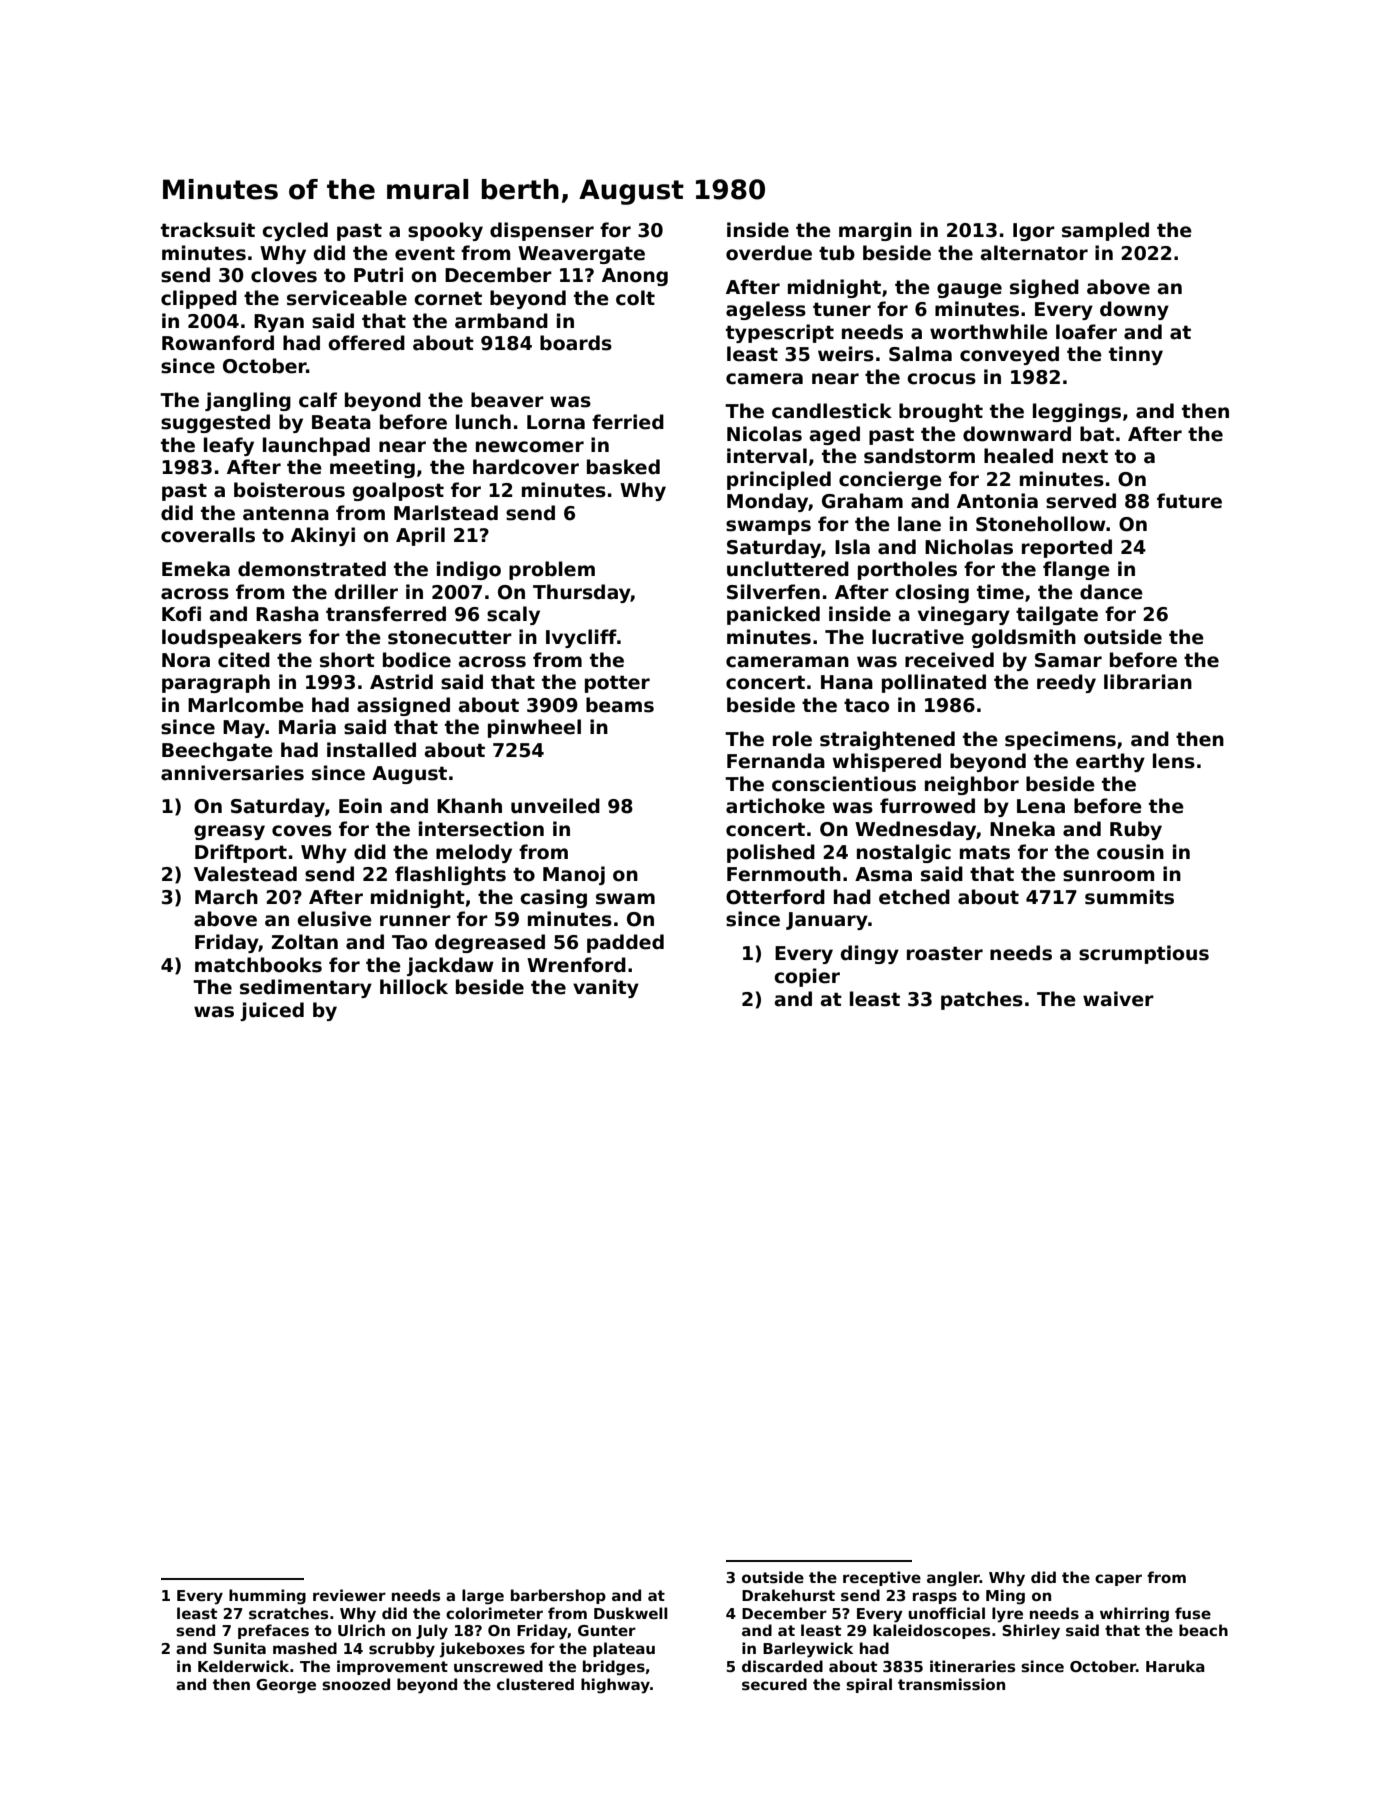 Image resolution: width=1397 pixels, height=1808 pixels. Describe the element at coordinates (615, 1686) in the document. I see `highway` at that location.
